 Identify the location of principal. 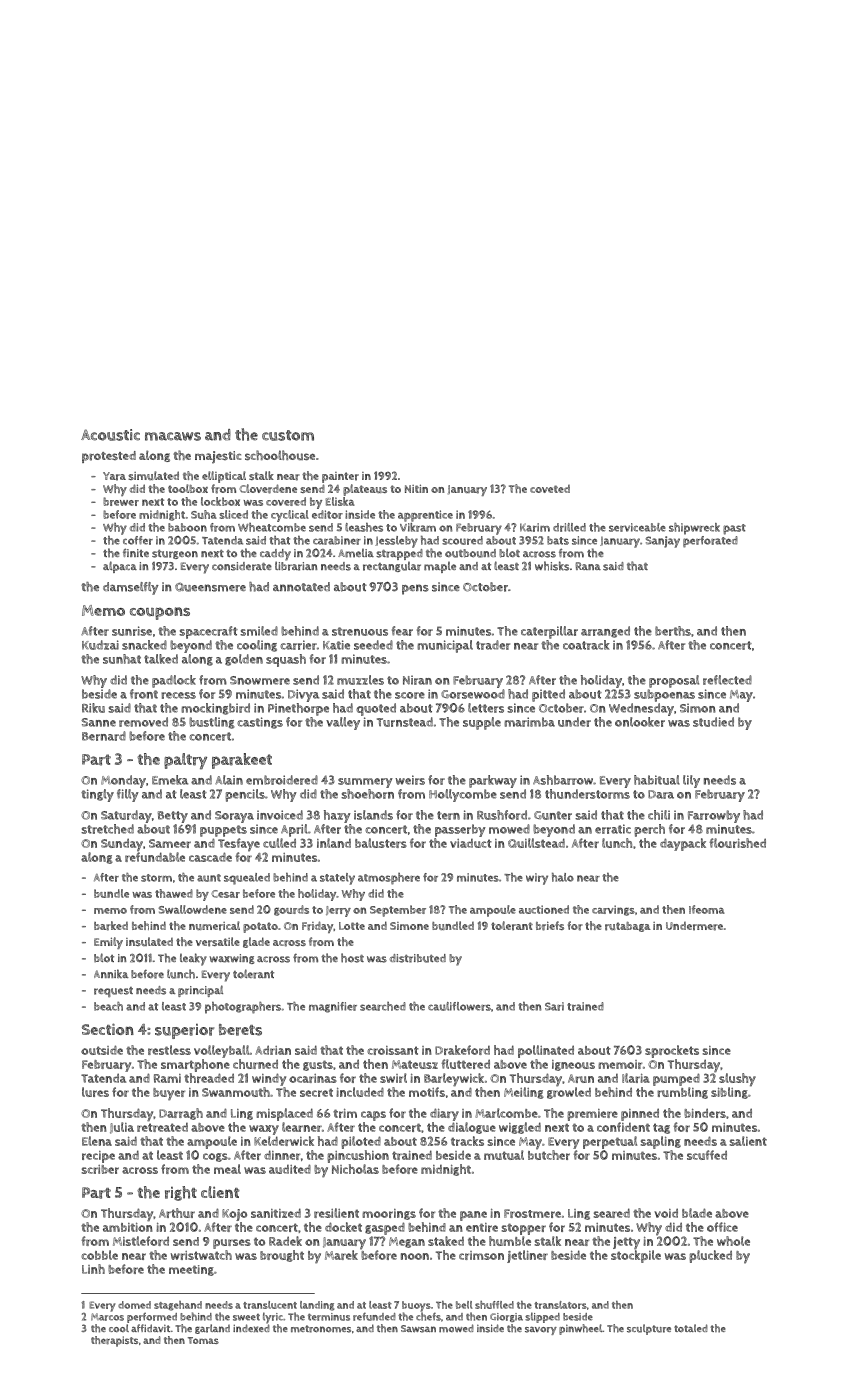
(200, 991).
